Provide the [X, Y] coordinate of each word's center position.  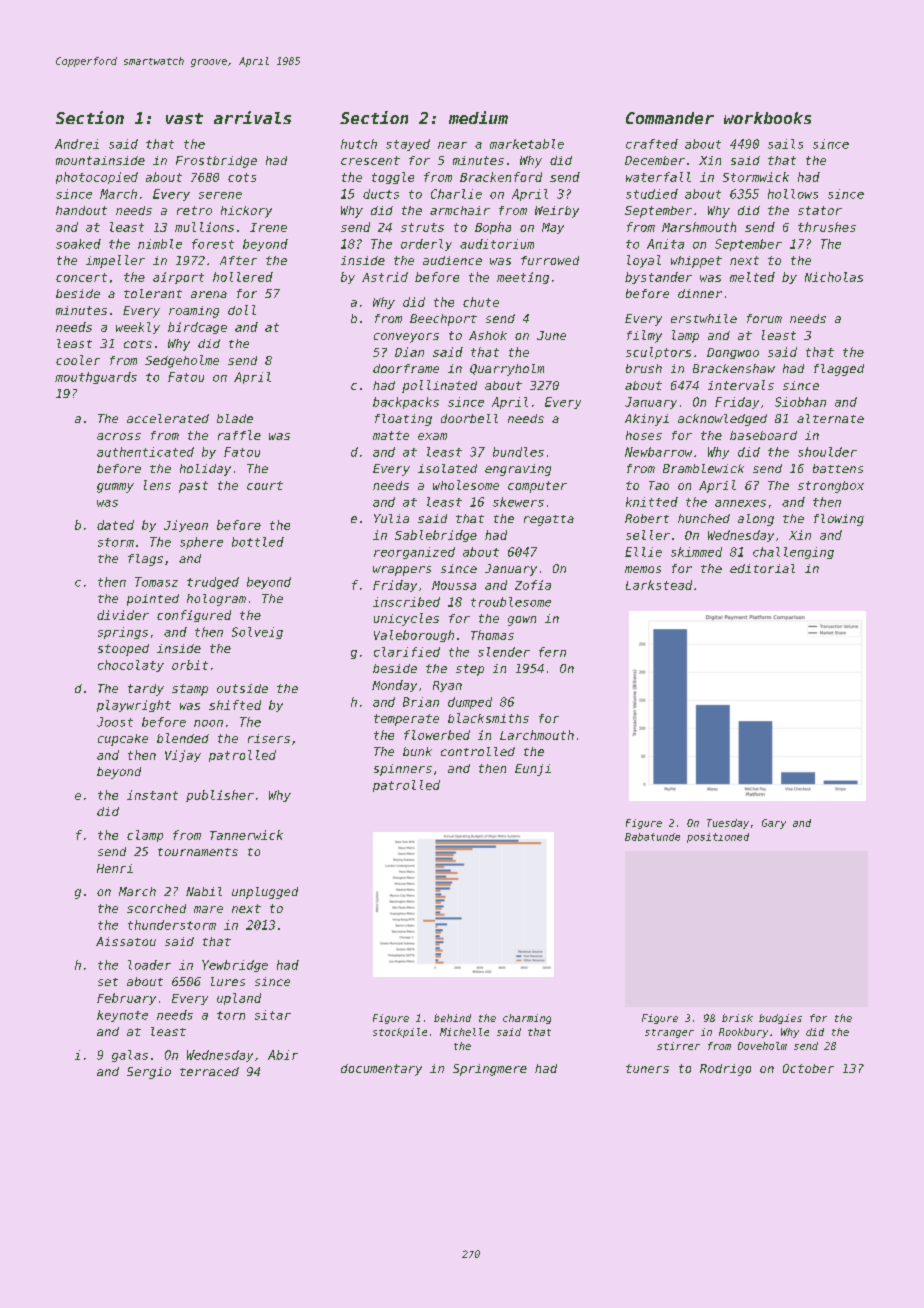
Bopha [493, 228]
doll [242, 310]
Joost [115, 722]
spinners [403, 770]
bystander [658, 278]
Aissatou [126, 941]
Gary [774, 824]
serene [220, 195]
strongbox [831, 487]
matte [391, 435]
